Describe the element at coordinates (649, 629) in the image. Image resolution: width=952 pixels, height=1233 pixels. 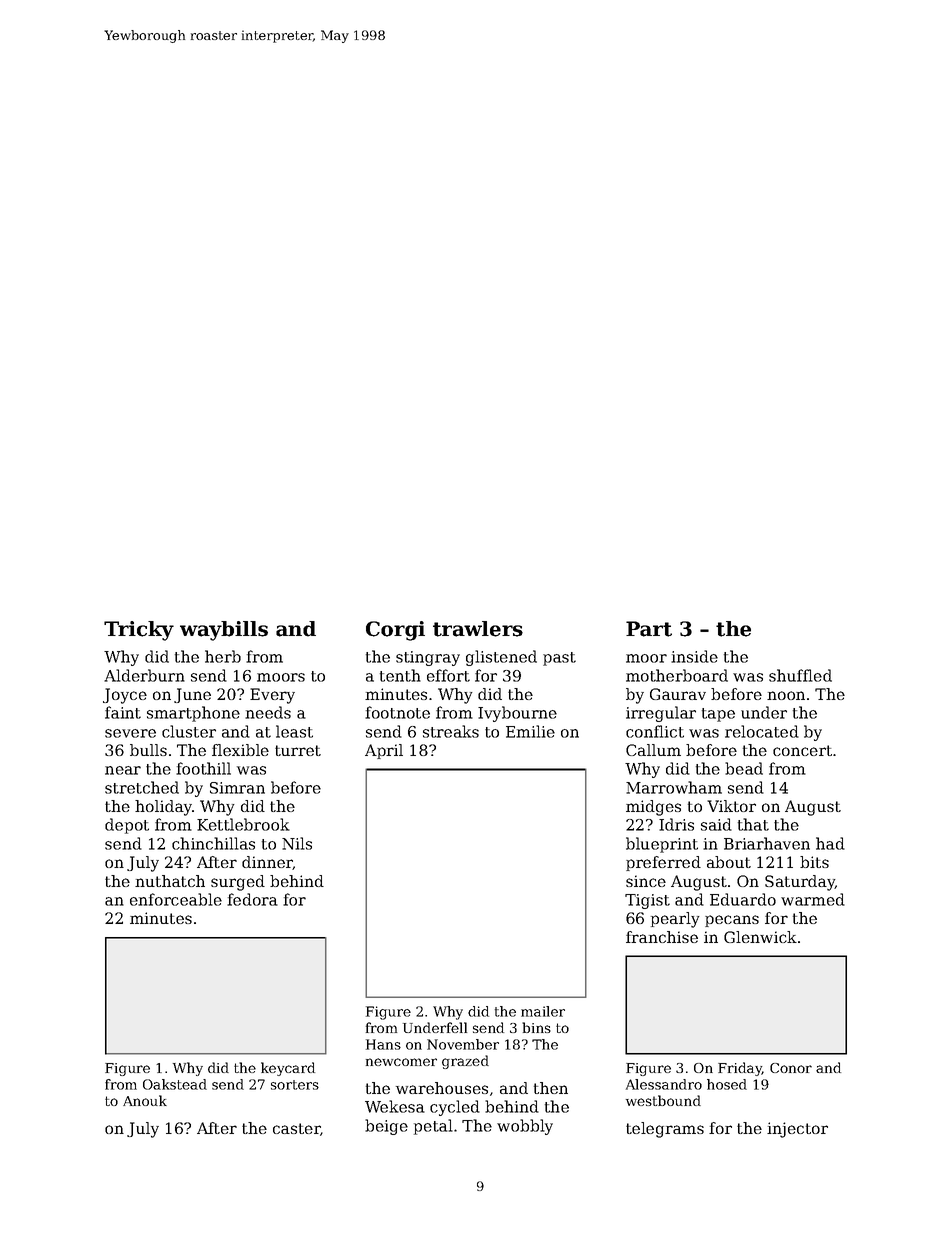
I see `Part` at that location.
